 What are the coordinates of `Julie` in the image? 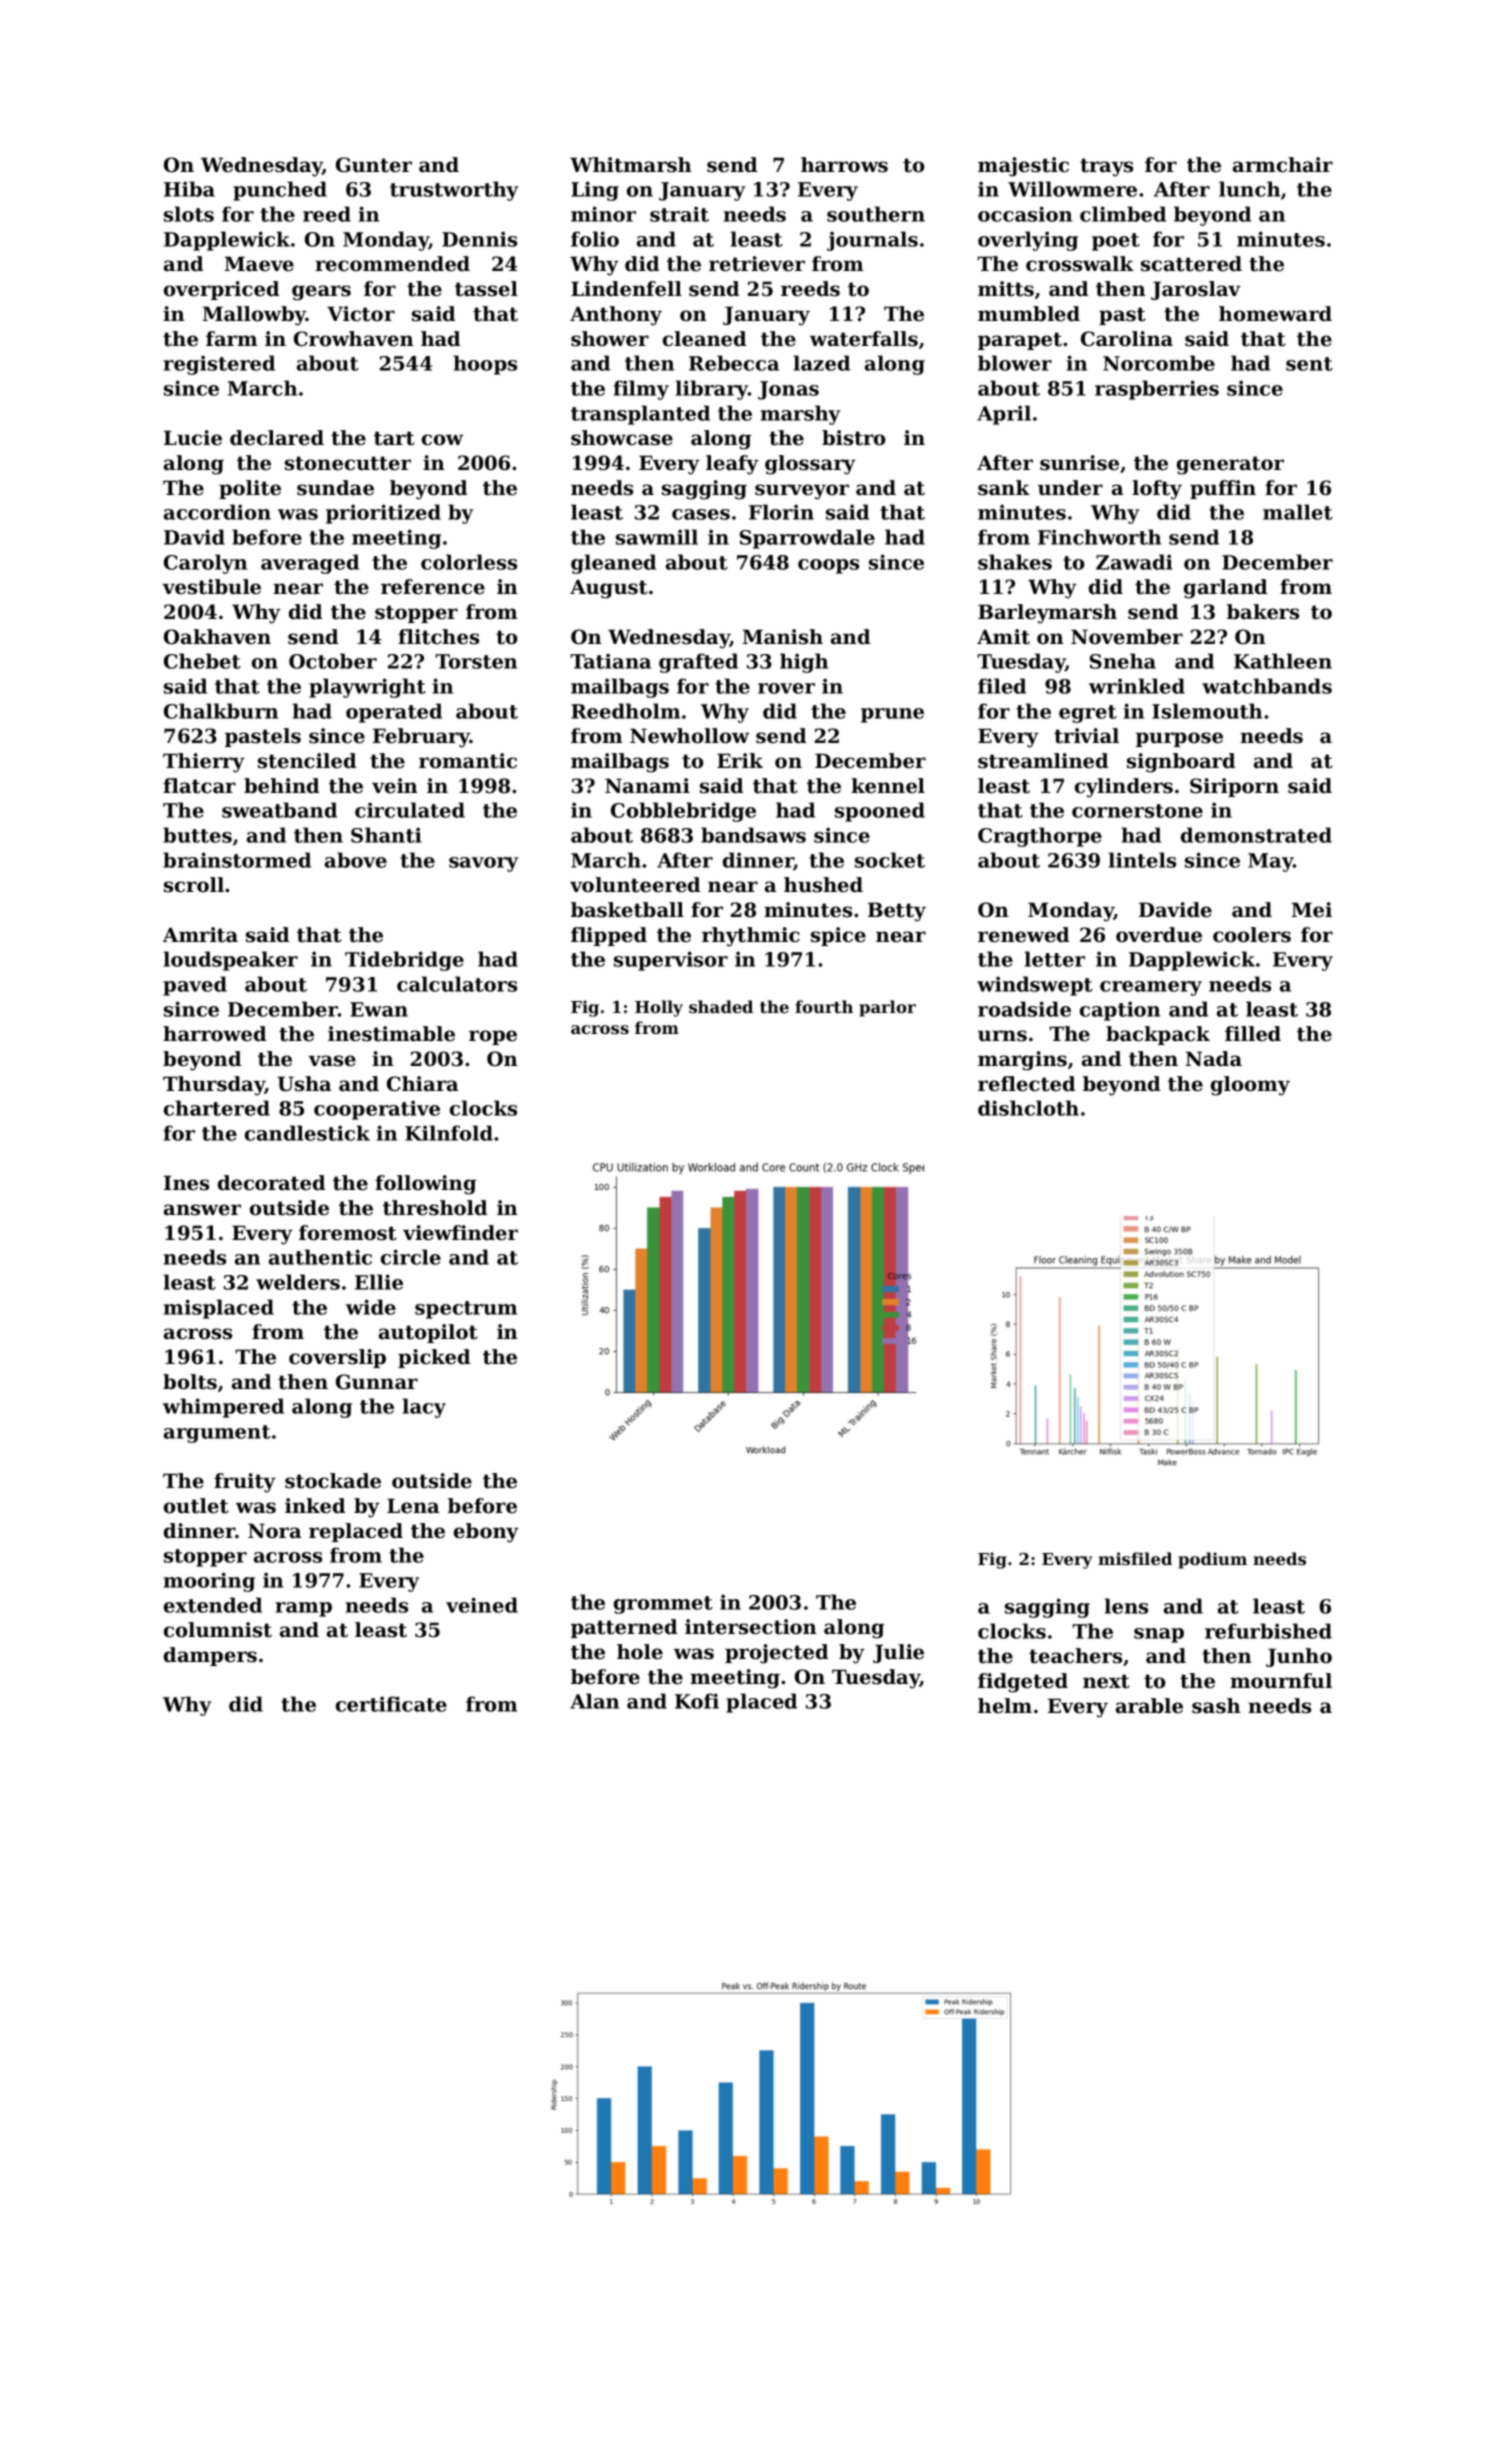 It's located at (898, 1653).
